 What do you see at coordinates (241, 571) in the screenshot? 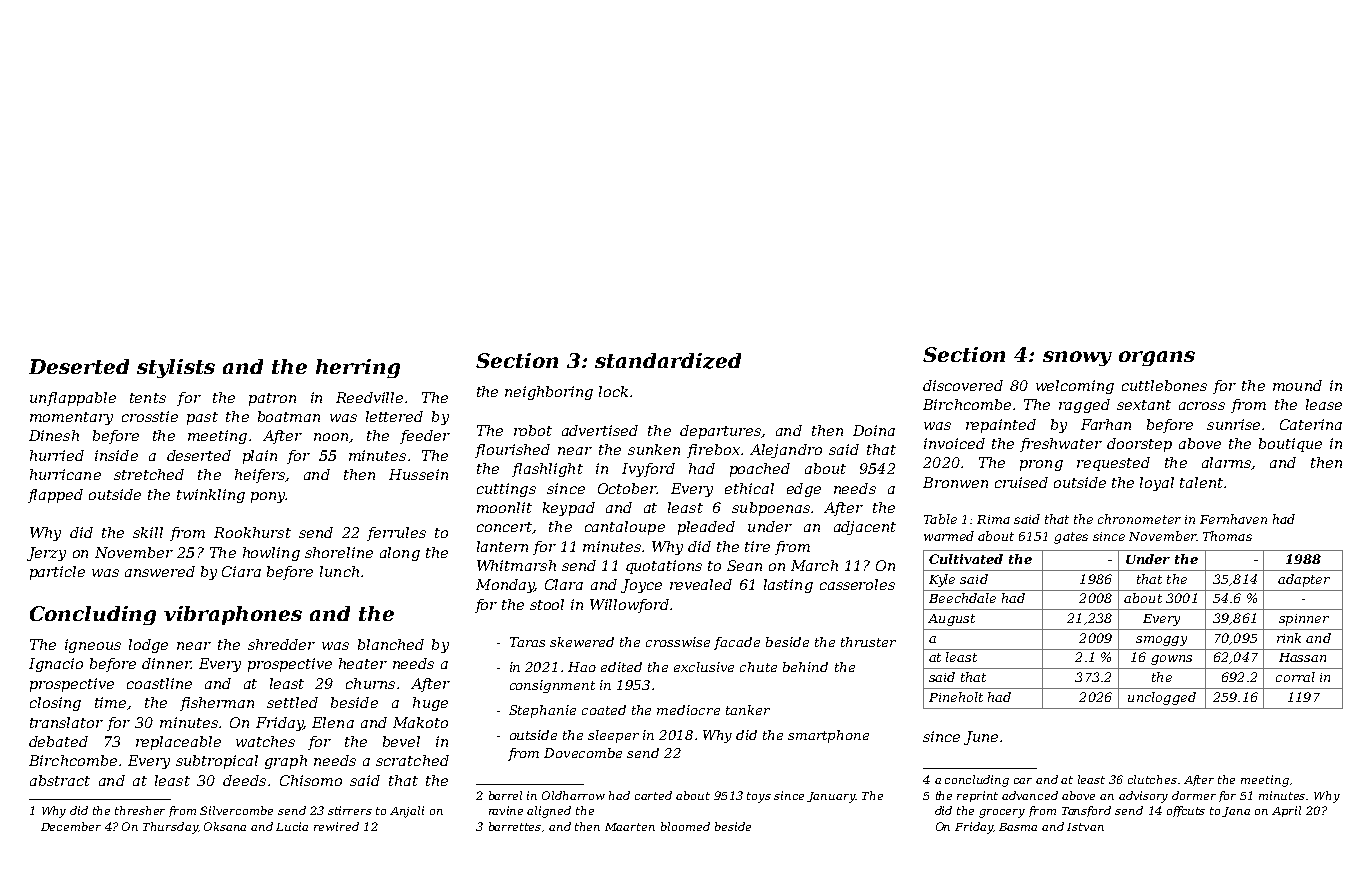
I see `Ciara` at bounding box center [241, 571].
